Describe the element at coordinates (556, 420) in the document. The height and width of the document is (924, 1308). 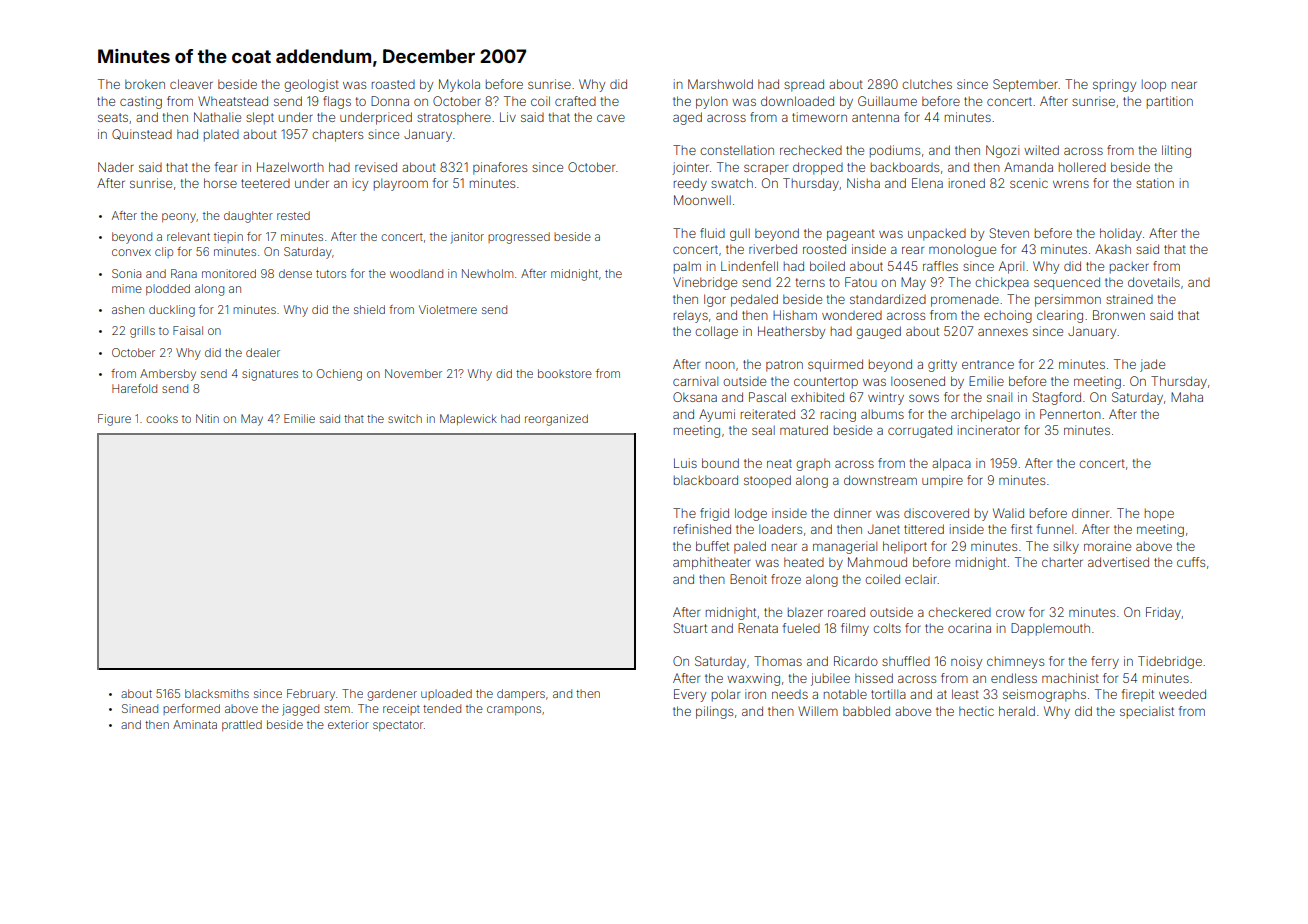
I see `reorganized` at that location.
